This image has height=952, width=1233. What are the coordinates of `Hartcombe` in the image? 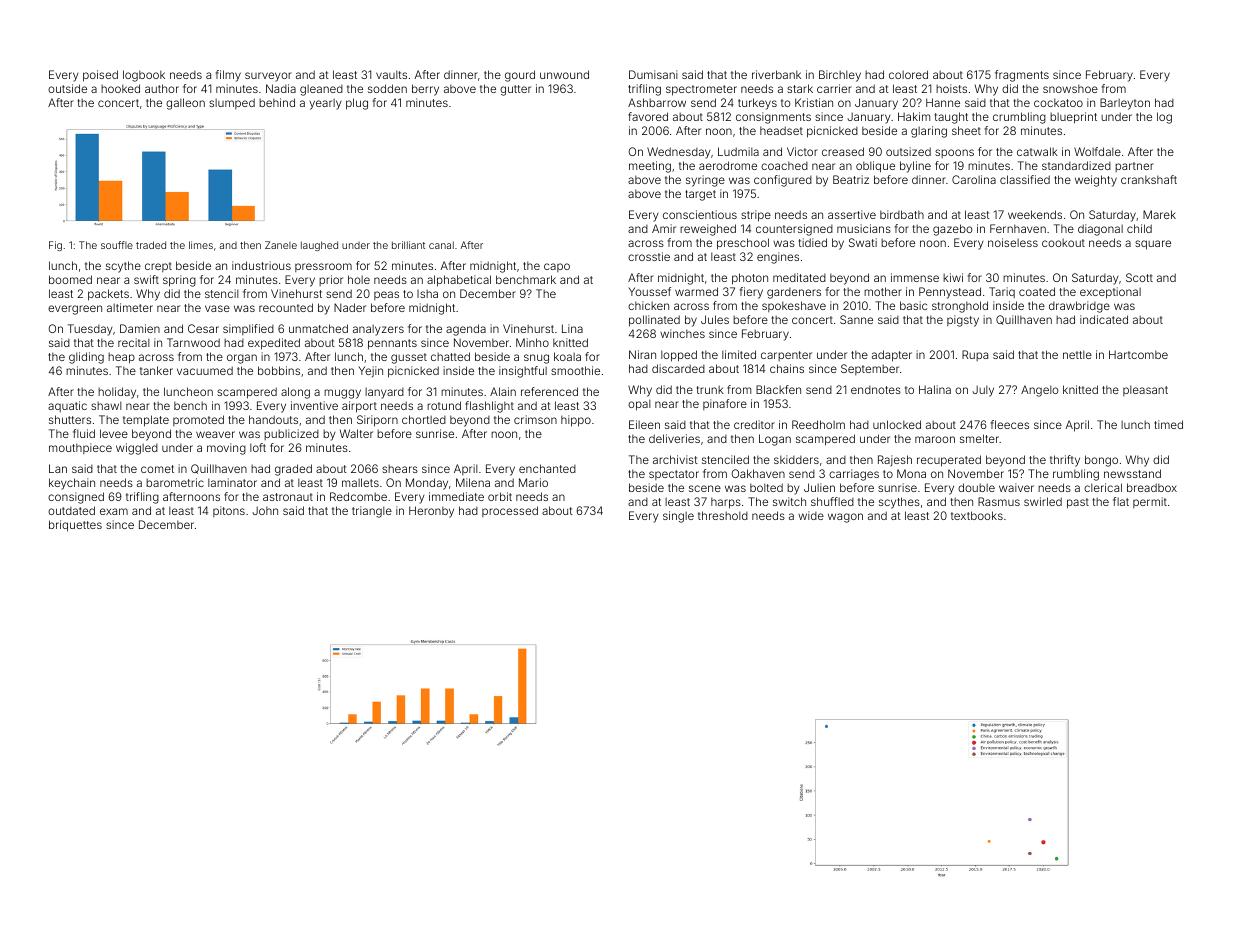 It's located at (1138, 354).
